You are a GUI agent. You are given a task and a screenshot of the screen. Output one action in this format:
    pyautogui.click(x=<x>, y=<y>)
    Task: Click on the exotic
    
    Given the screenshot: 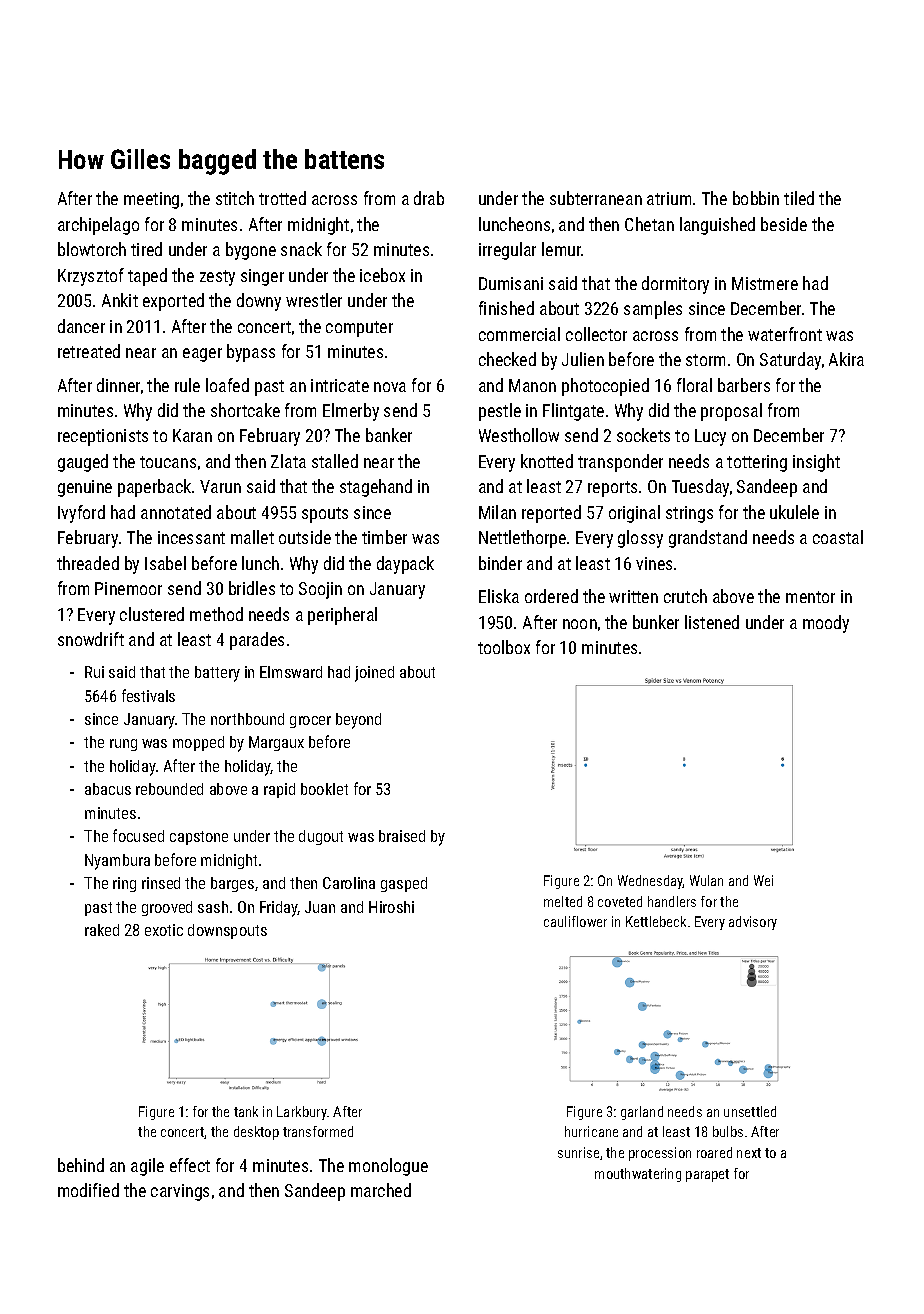 What is the action you would take?
    pyautogui.click(x=164, y=930)
